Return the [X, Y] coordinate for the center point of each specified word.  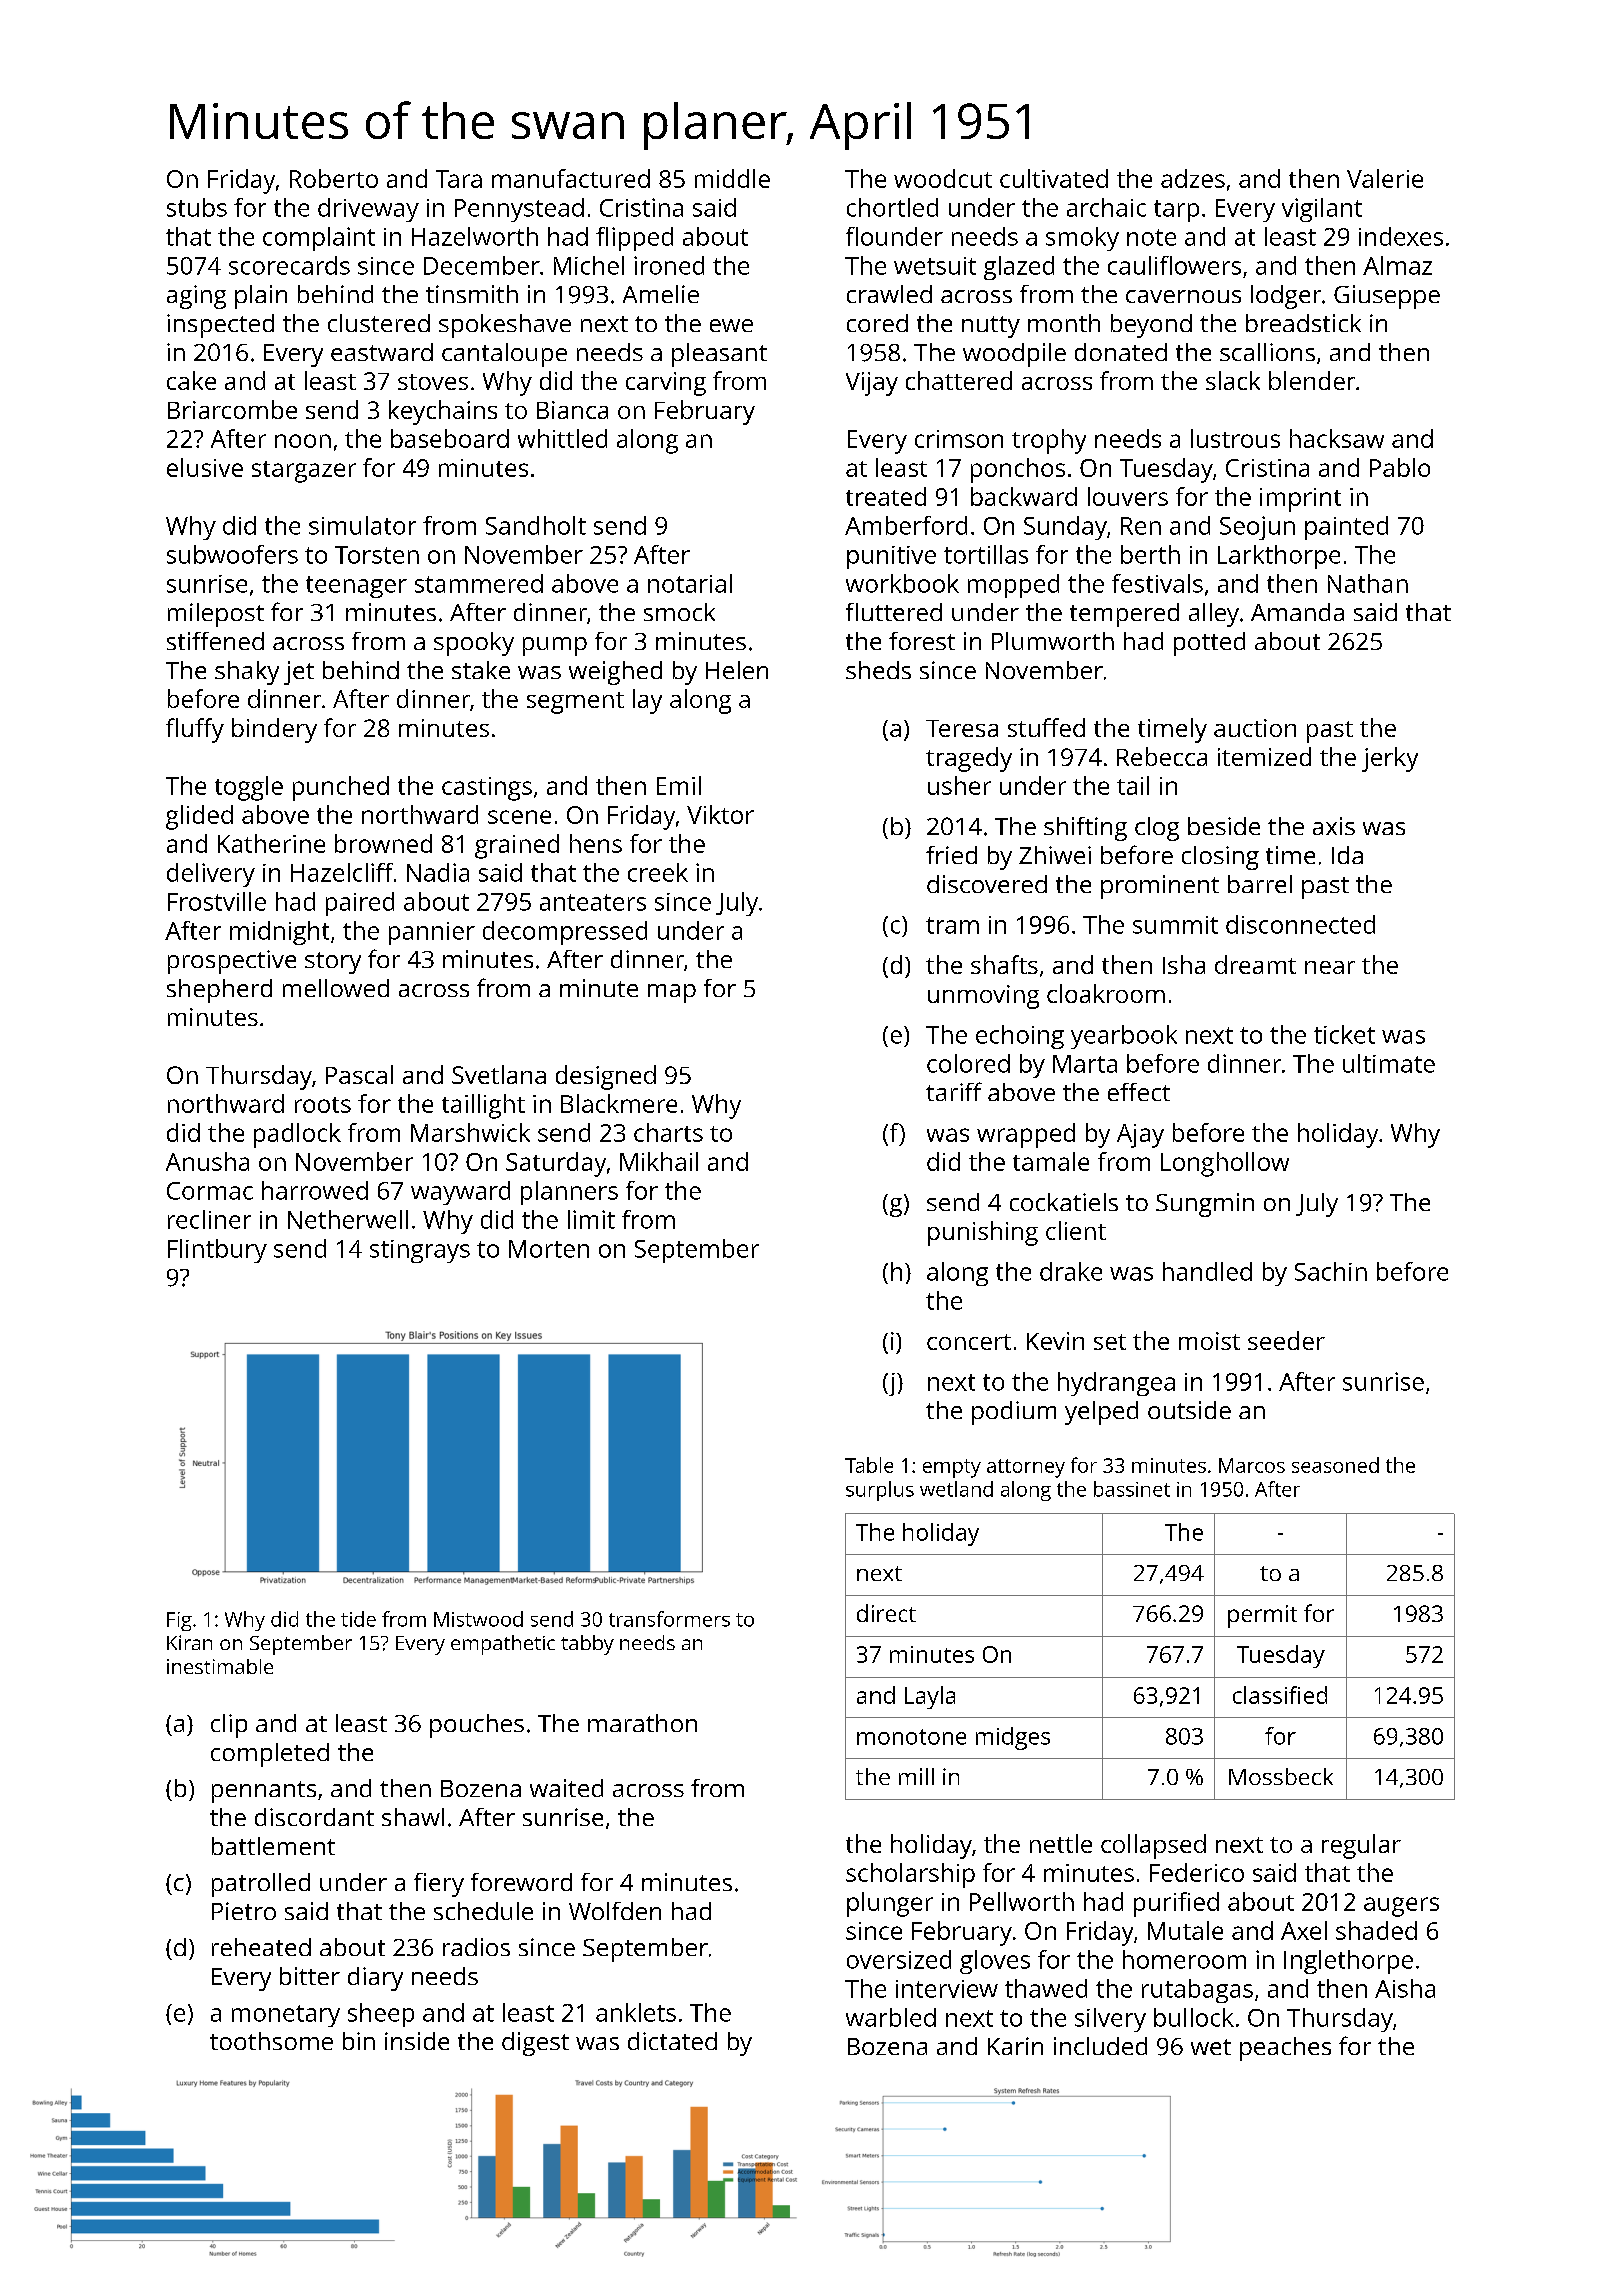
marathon [642, 1723]
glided [199, 817]
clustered [379, 323]
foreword [521, 1882]
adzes [1193, 178]
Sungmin [1205, 1205]
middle [732, 178]
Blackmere [619, 1103]
